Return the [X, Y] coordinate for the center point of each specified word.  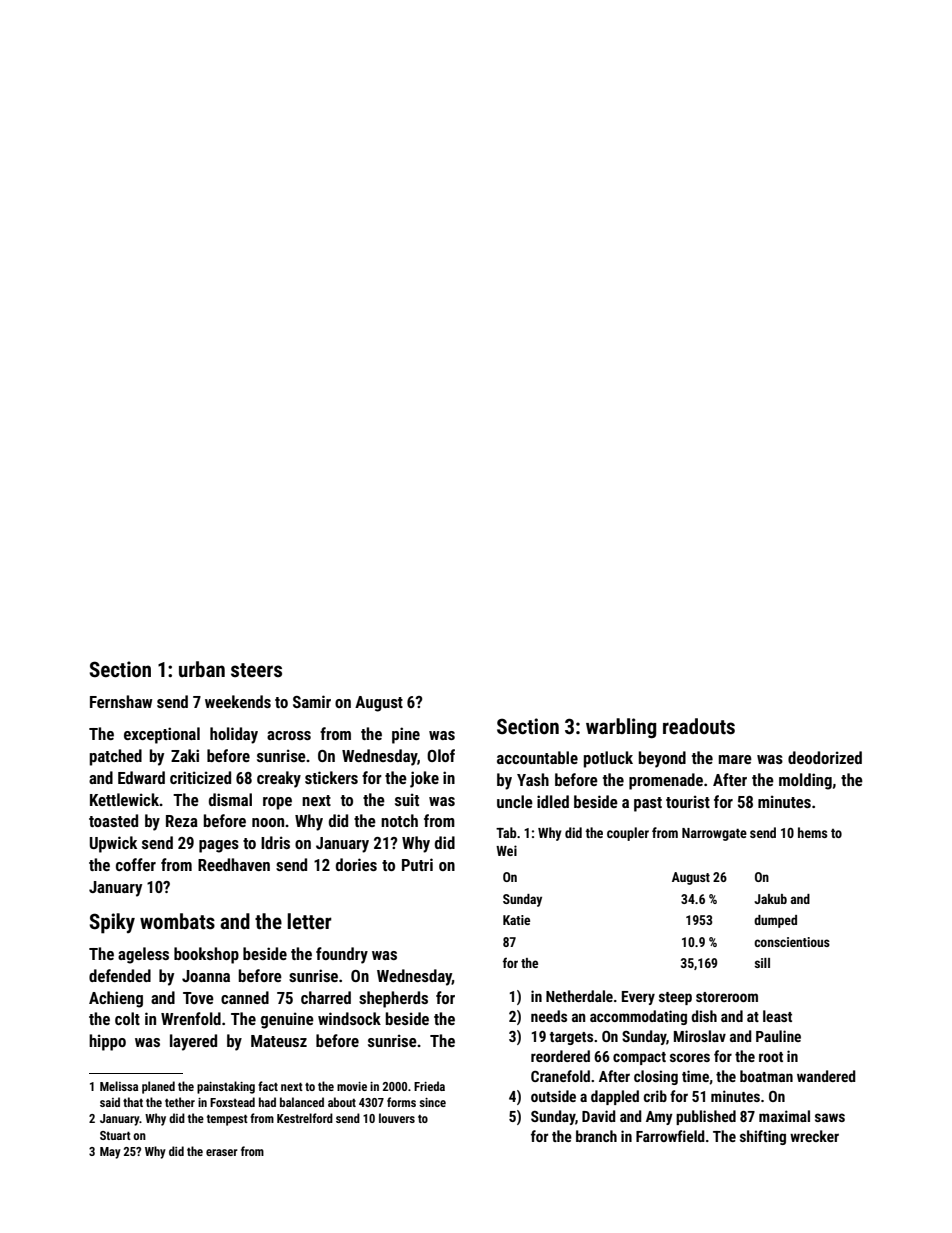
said [110, 1102]
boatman [766, 1076]
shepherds [393, 999]
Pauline [778, 1036]
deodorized [825, 757]
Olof [441, 755]
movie [352, 1086]
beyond [662, 759]
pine [406, 735]
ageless [143, 955]
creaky [279, 779]
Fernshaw [121, 701]
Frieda [429, 1086]
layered [193, 1042]
